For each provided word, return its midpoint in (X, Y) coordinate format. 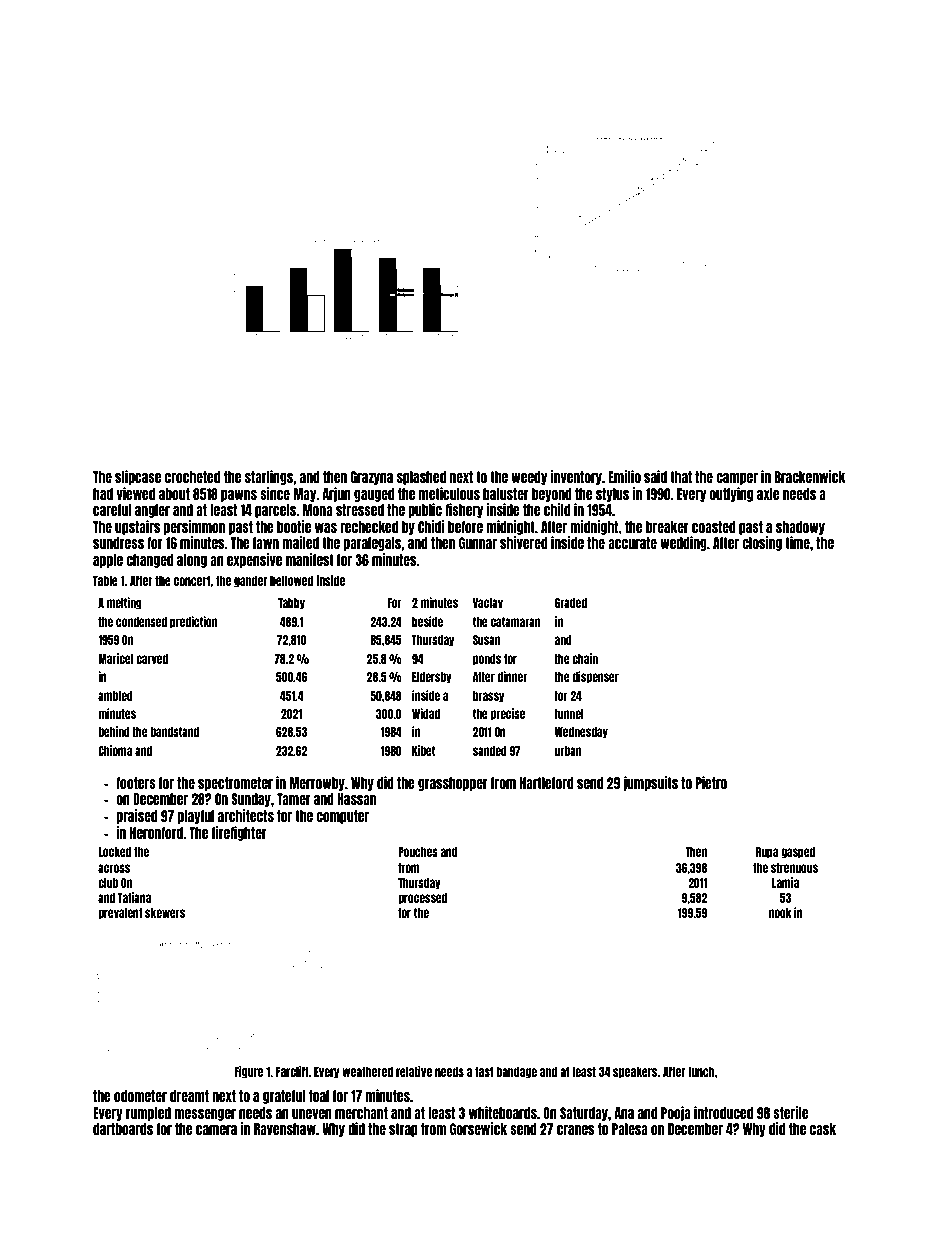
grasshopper (453, 784)
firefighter (239, 833)
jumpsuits (650, 783)
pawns (239, 496)
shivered (524, 542)
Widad (426, 713)
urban (568, 751)
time (797, 542)
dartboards (123, 1129)
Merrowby (317, 784)
